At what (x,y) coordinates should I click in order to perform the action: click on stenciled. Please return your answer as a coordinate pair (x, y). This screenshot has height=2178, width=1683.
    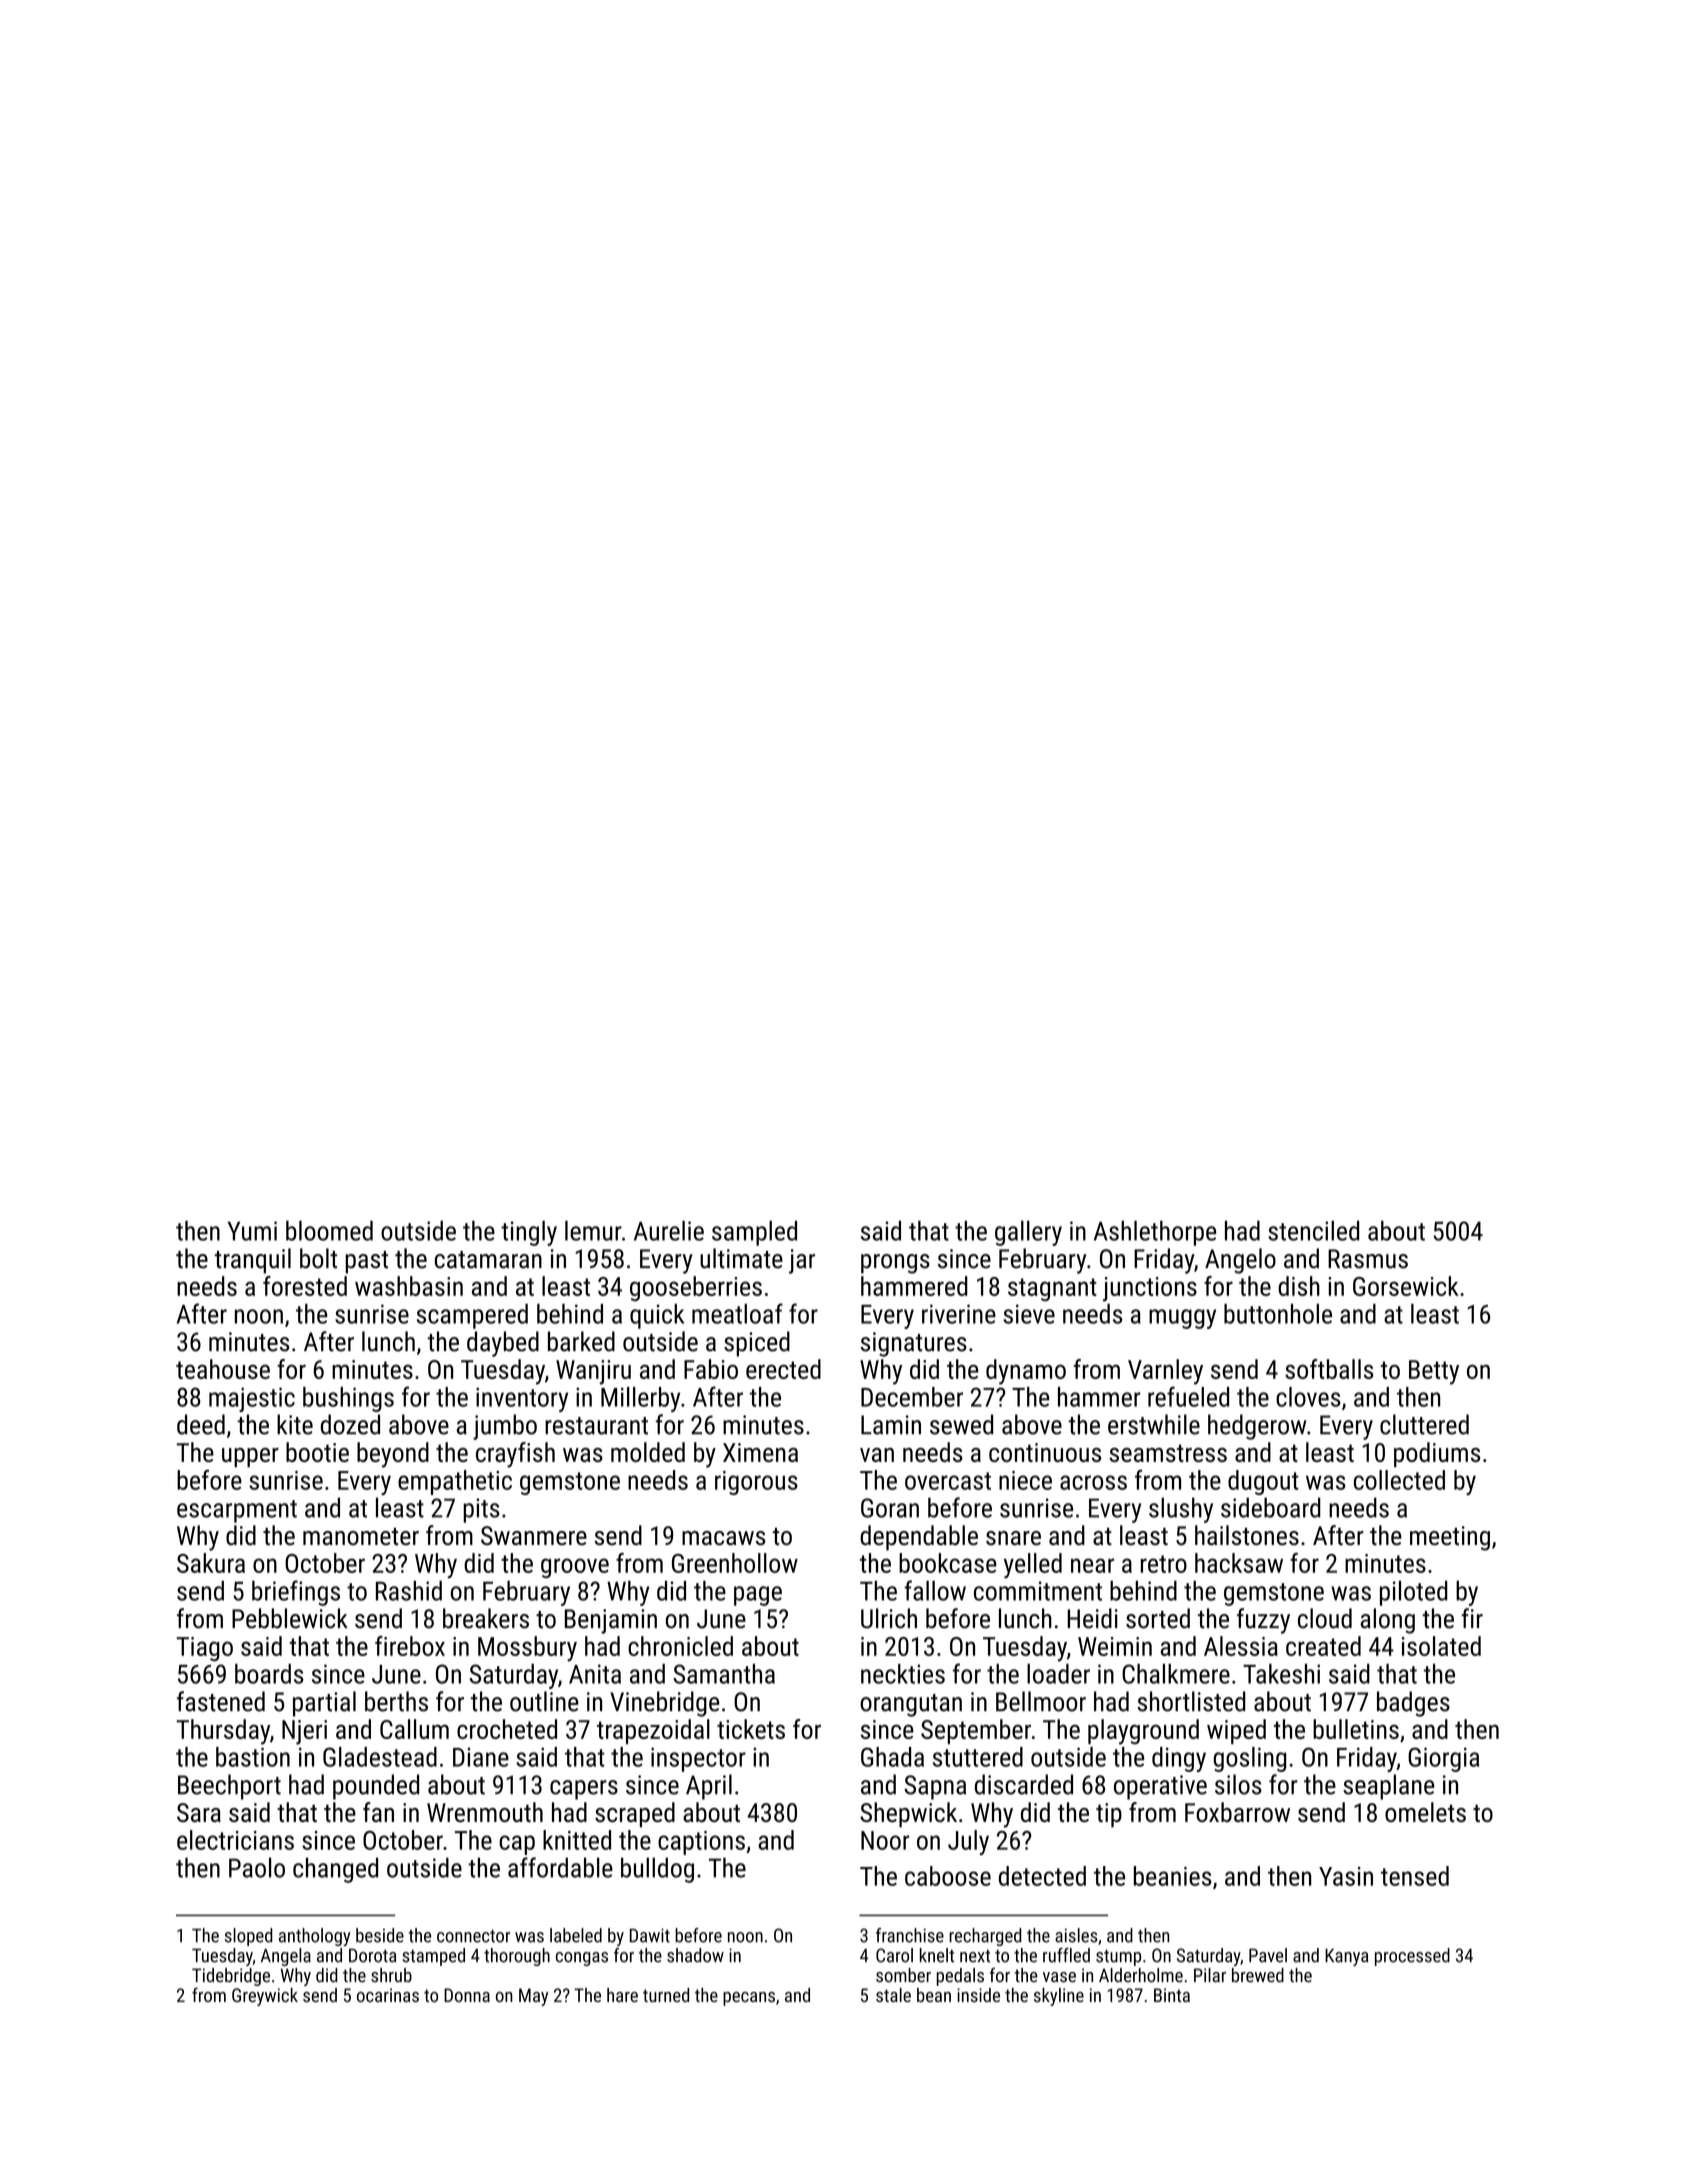
    Looking at the image, I should click on (1313, 1231).
